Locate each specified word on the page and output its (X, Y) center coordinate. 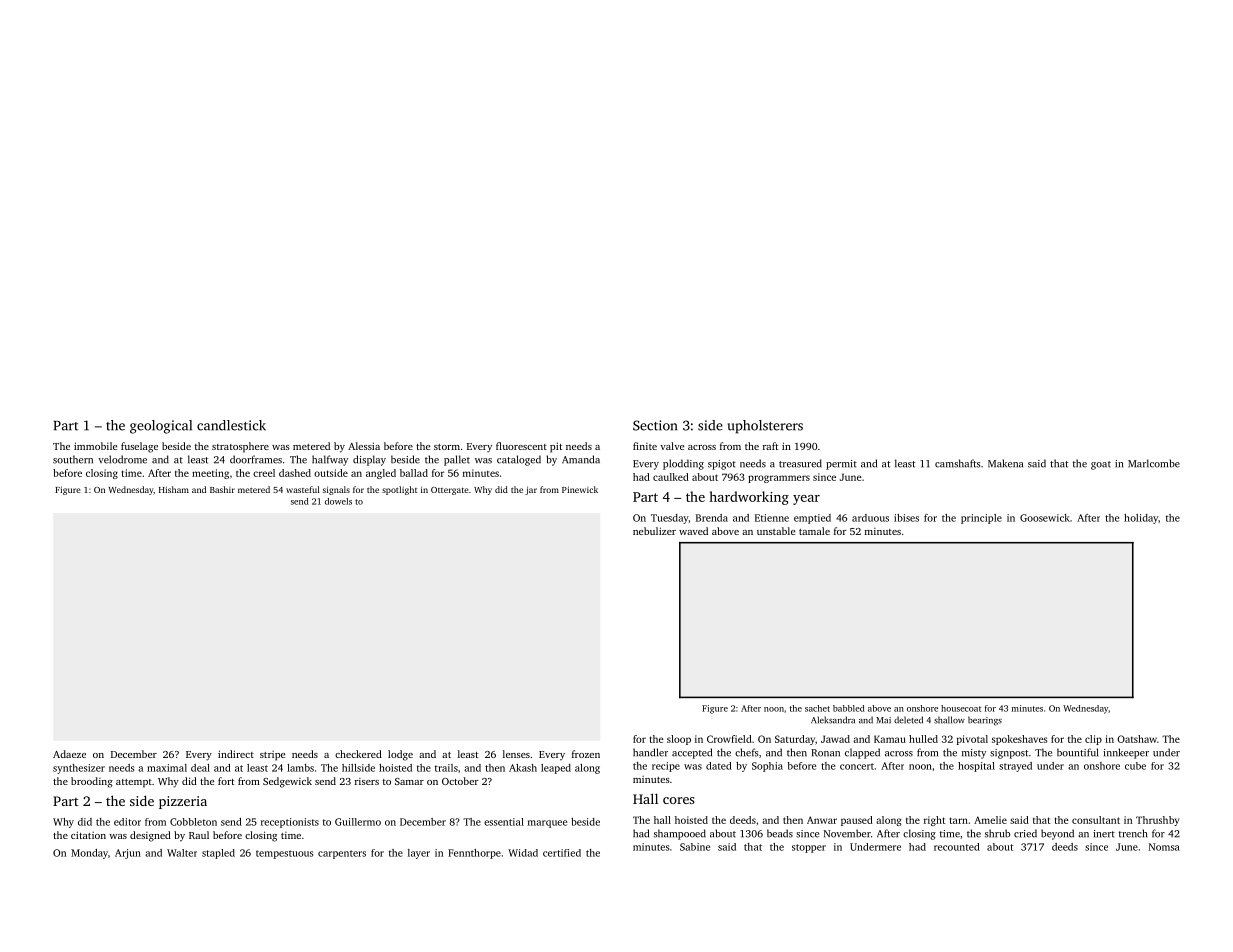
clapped (862, 753)
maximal (167, 768)
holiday (1141, 519)
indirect (236, 754)
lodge (400, 755)
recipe (666, 767)
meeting (210, 474)
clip (1093, 740)
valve (672, 446)
